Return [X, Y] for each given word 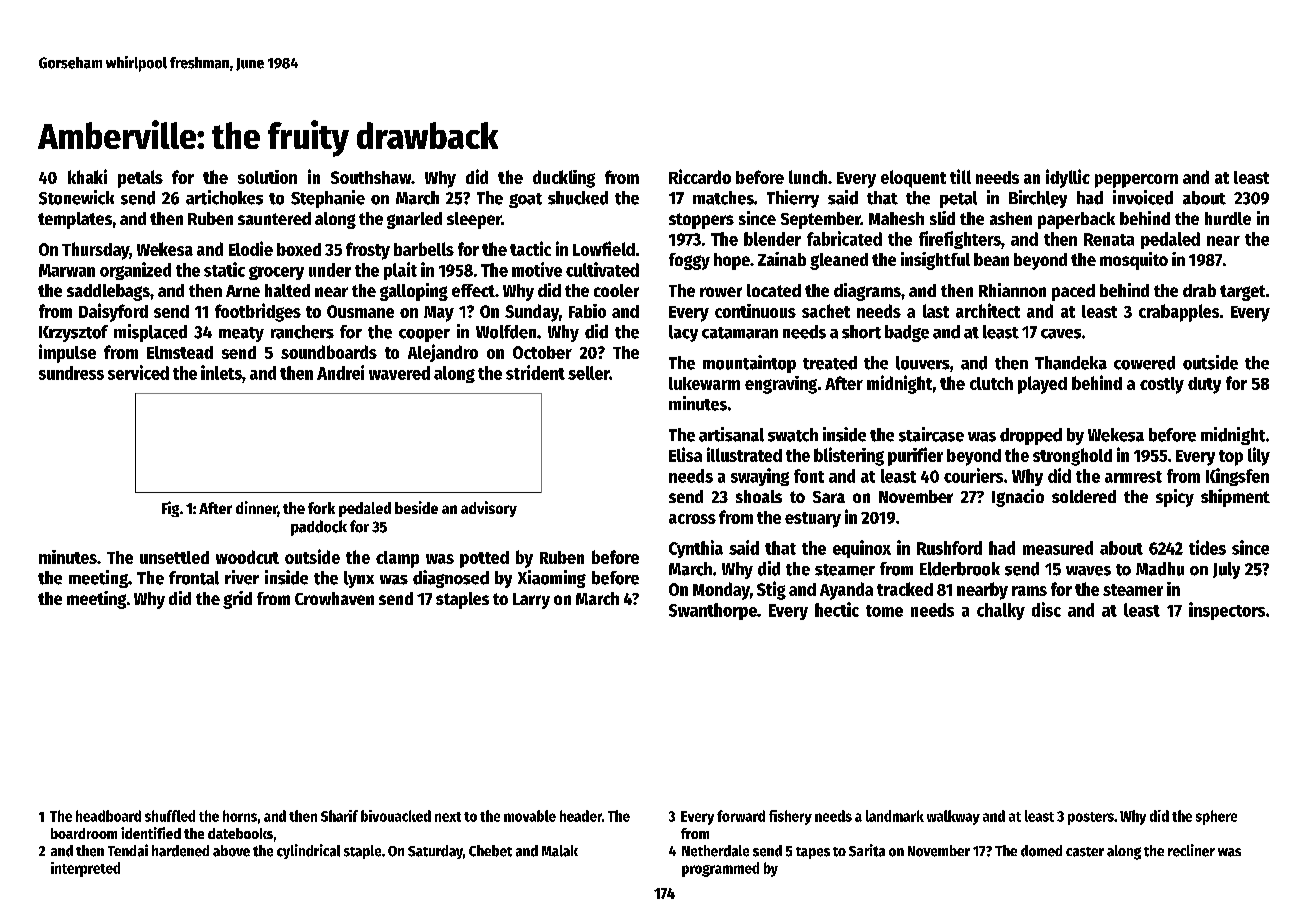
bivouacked [396, 816]
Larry [531, 601]
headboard [108, 816]
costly [1162, 385]
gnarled [414, 220]
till [960, 176]
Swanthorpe [713, 611]
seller [589, 373]
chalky [1001, 611]
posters [1091, 818]
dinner [257, 509]
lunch [808, 177]
